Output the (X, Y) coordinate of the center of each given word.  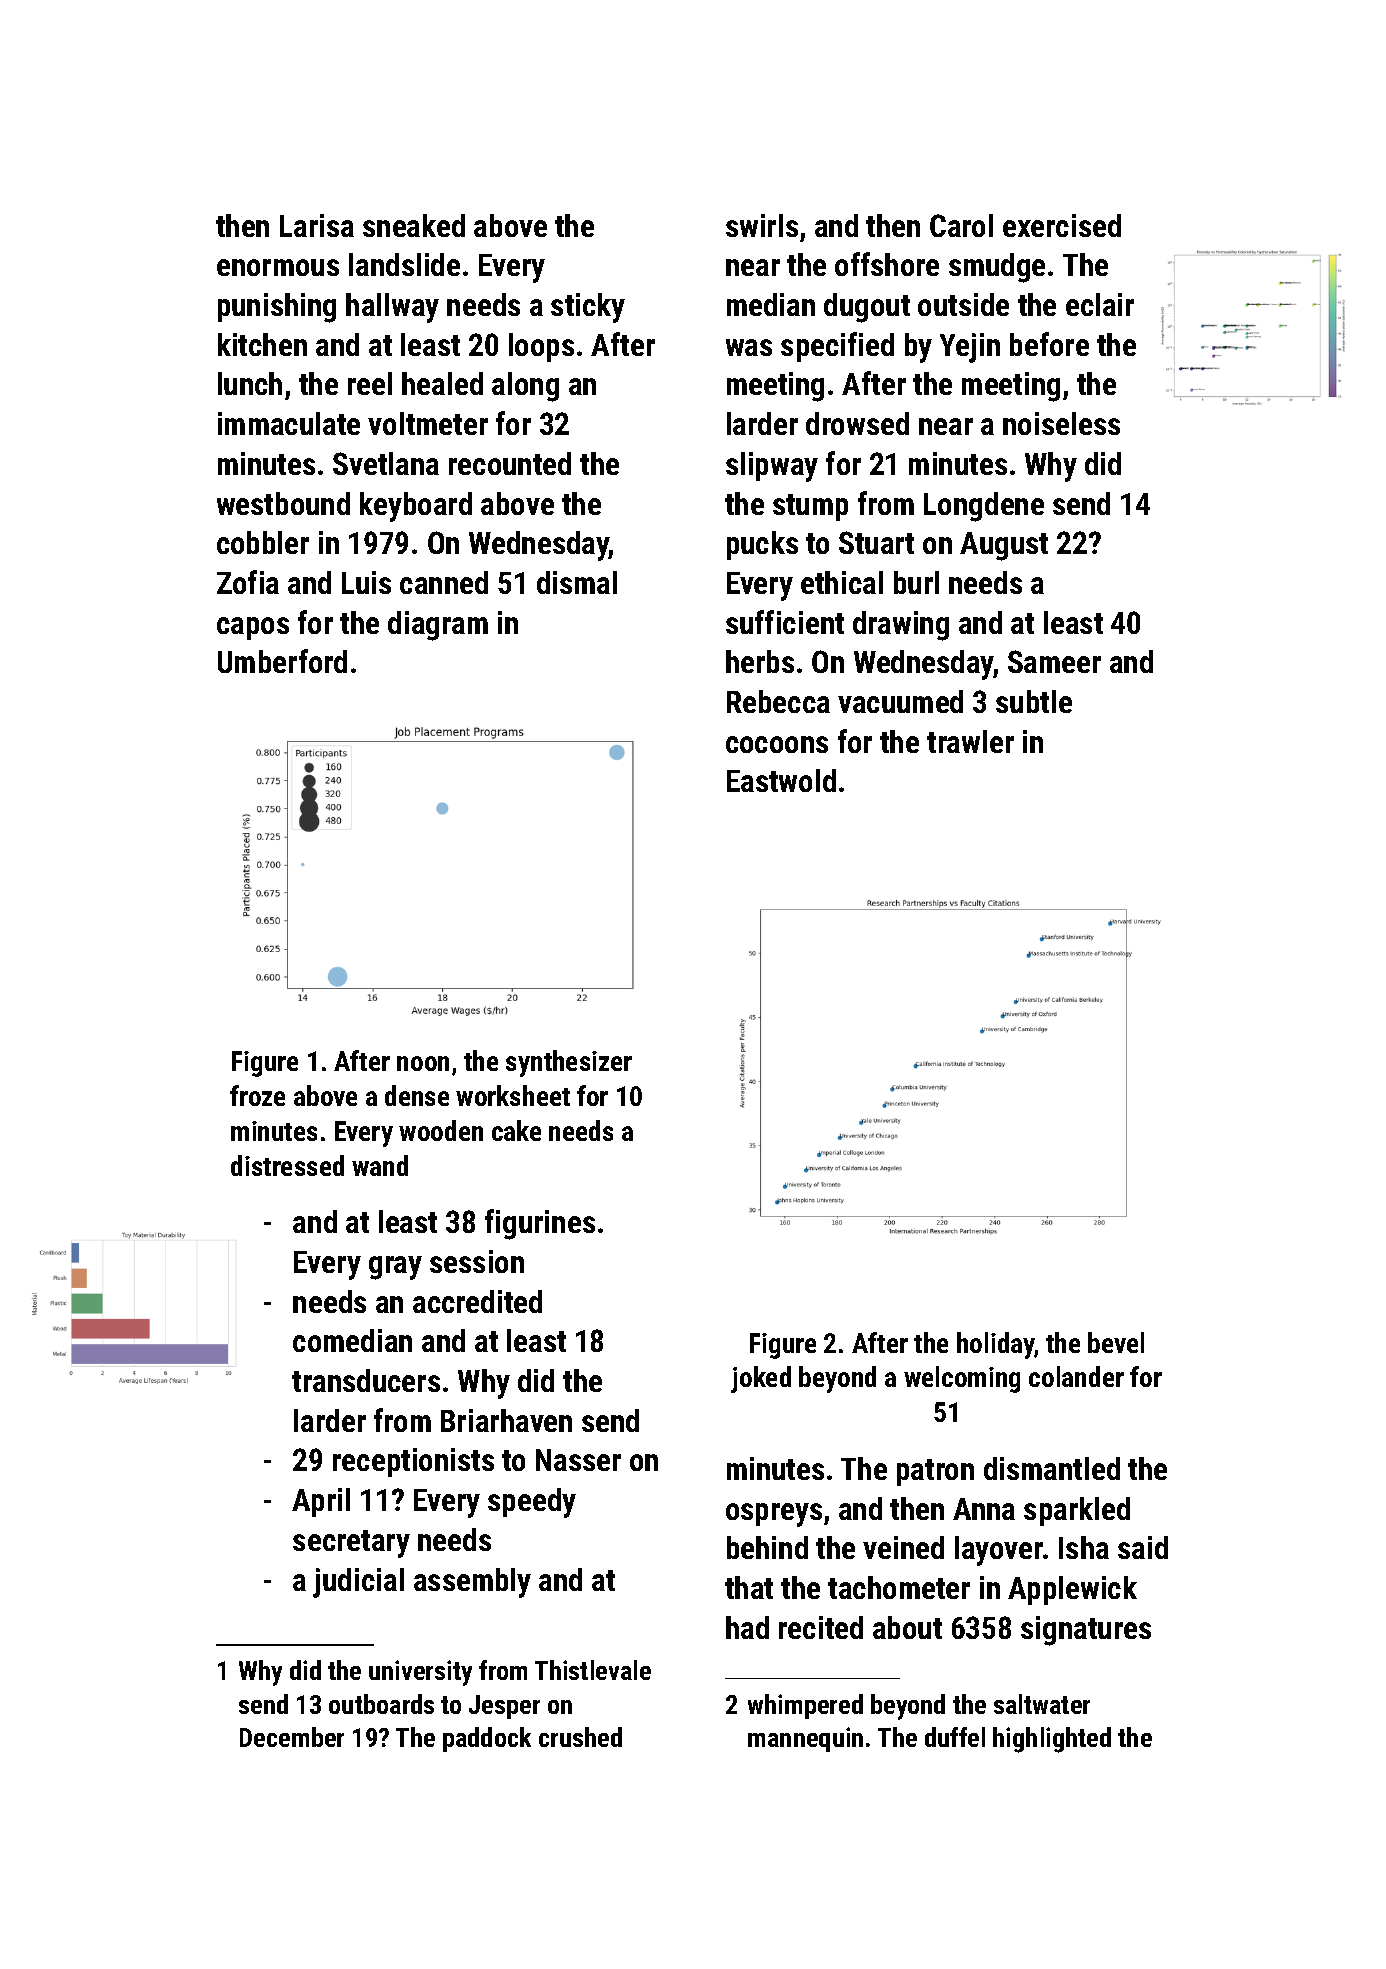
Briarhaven (506, 1420)
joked (761, 1379)
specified (837, 347)
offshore (887, 264)
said (1143, 1547)
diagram (438, 626)
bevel (1116, 1342)
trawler (970, 741)
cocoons (777, 744)
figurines (540, 1224)
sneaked (414, 225)
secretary (351, 1544)
